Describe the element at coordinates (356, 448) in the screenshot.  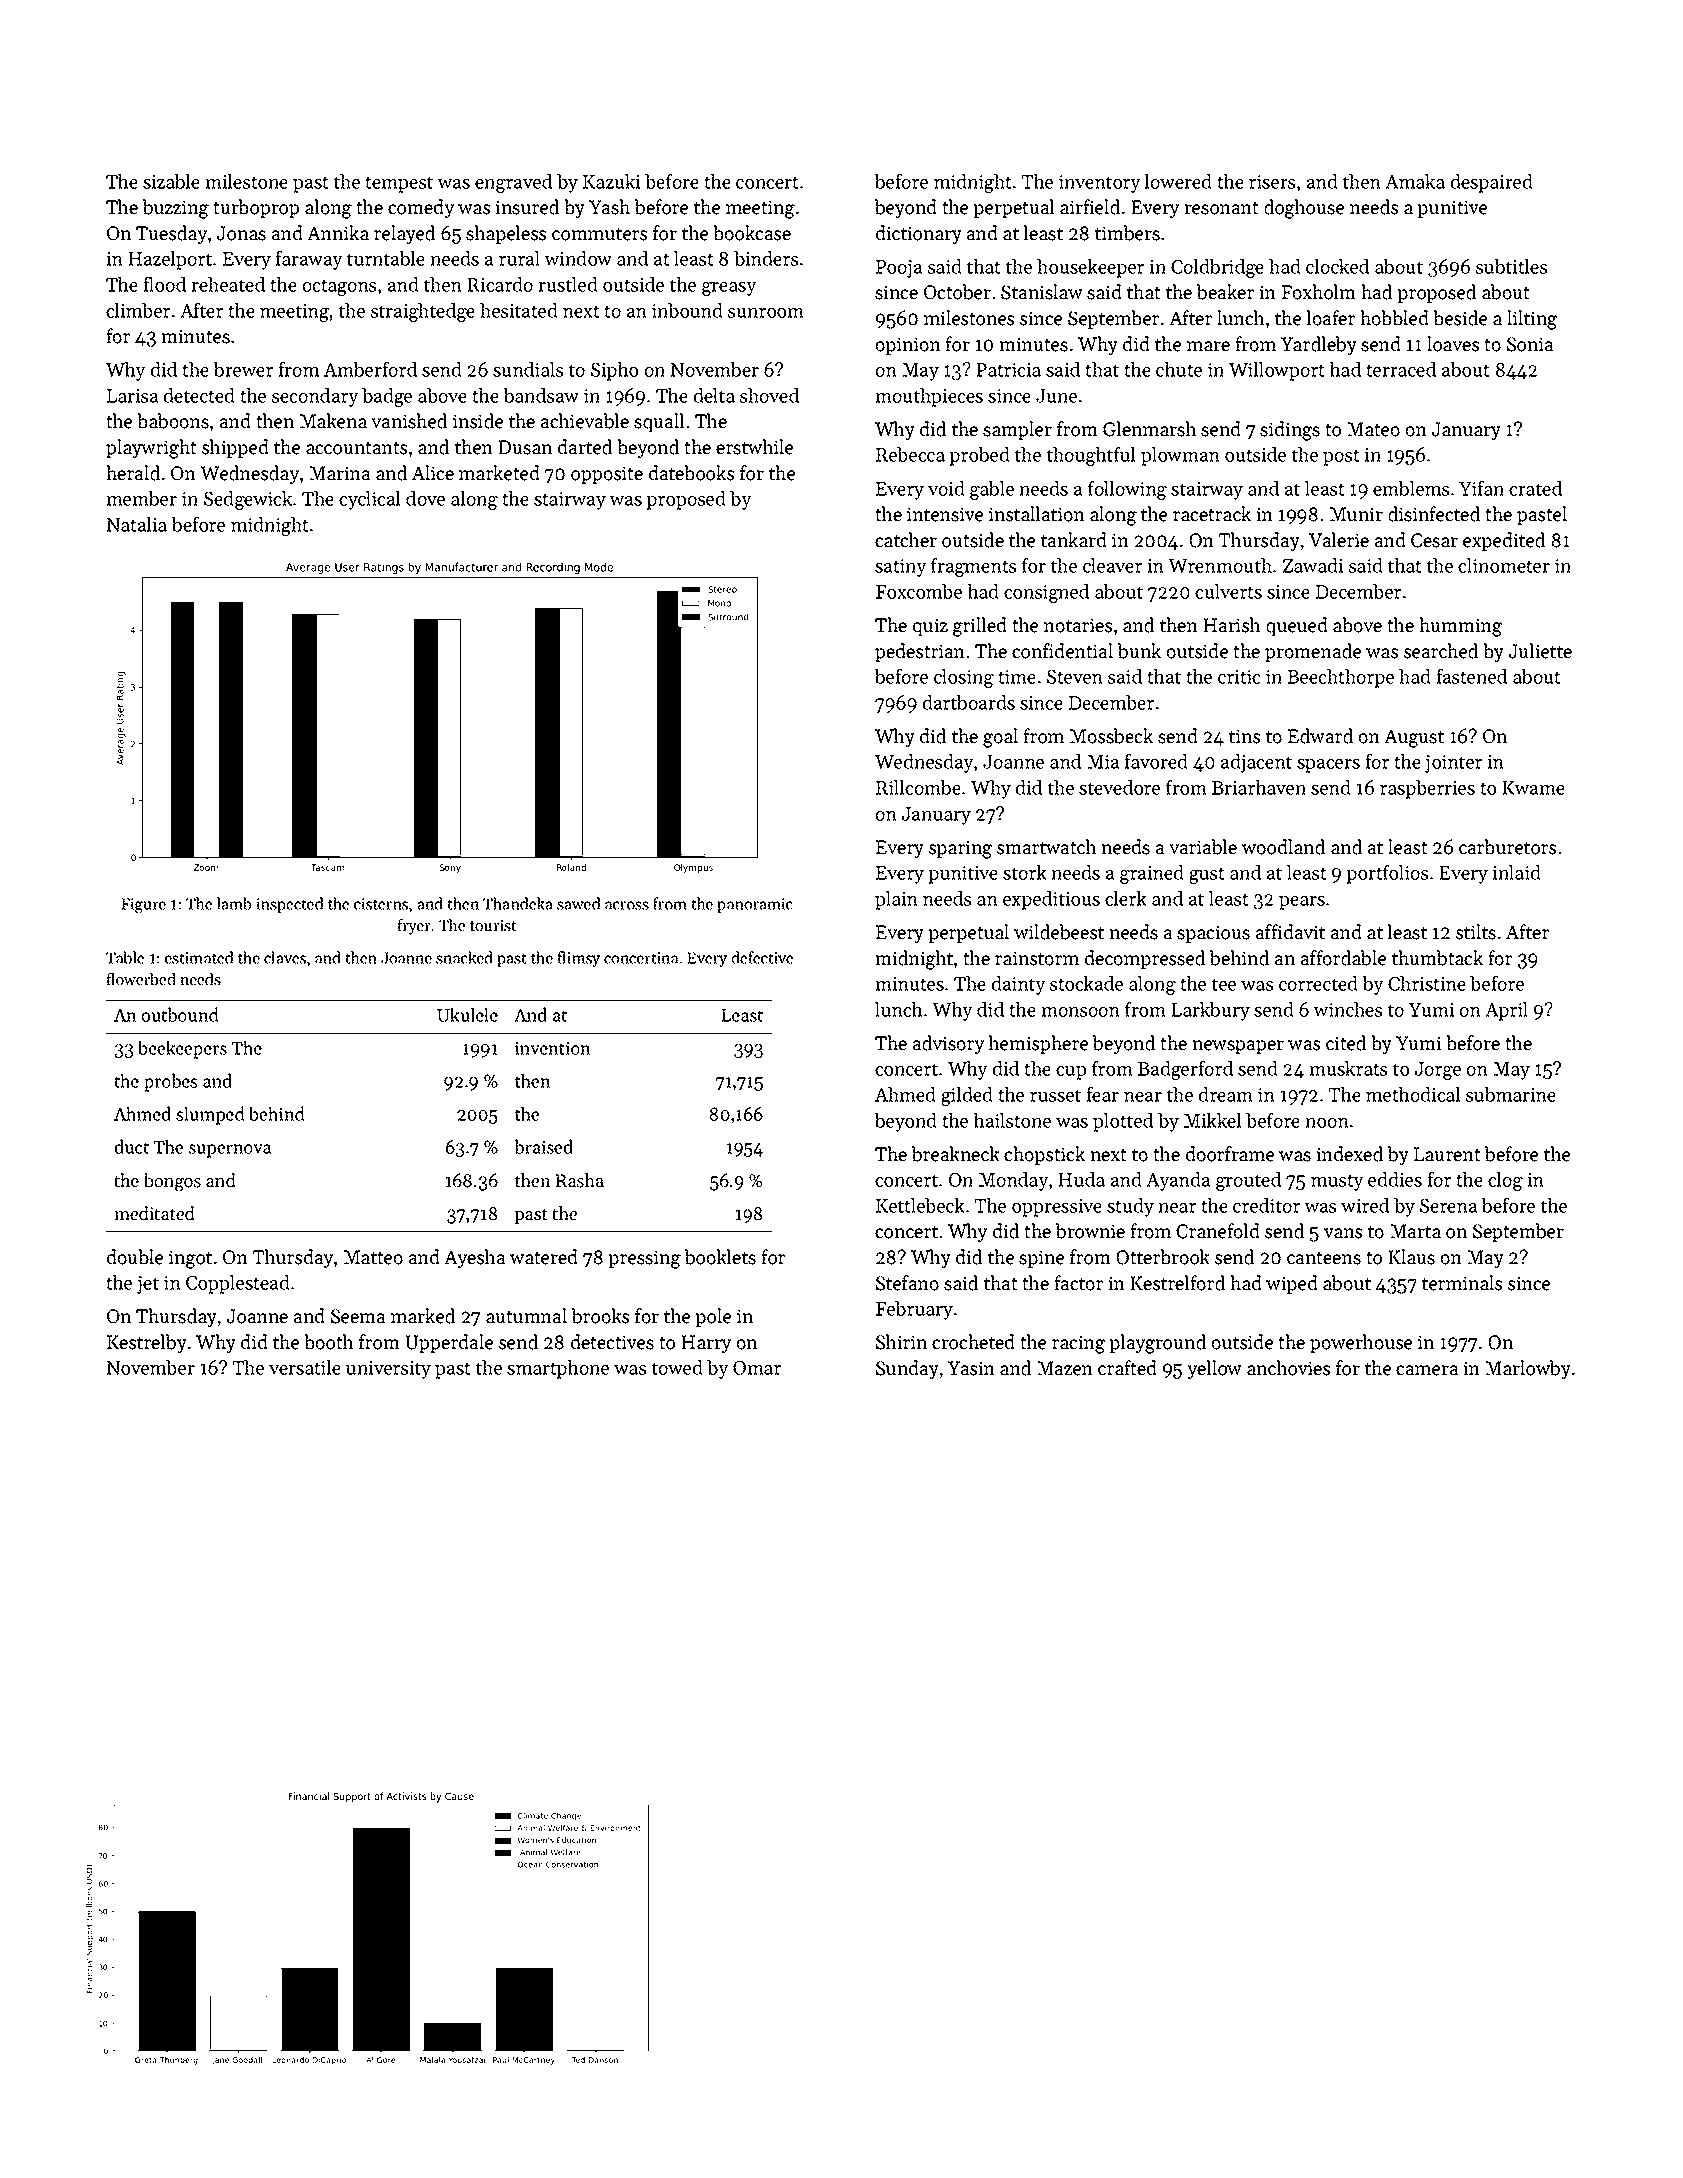
I see `accountants` at that location.
